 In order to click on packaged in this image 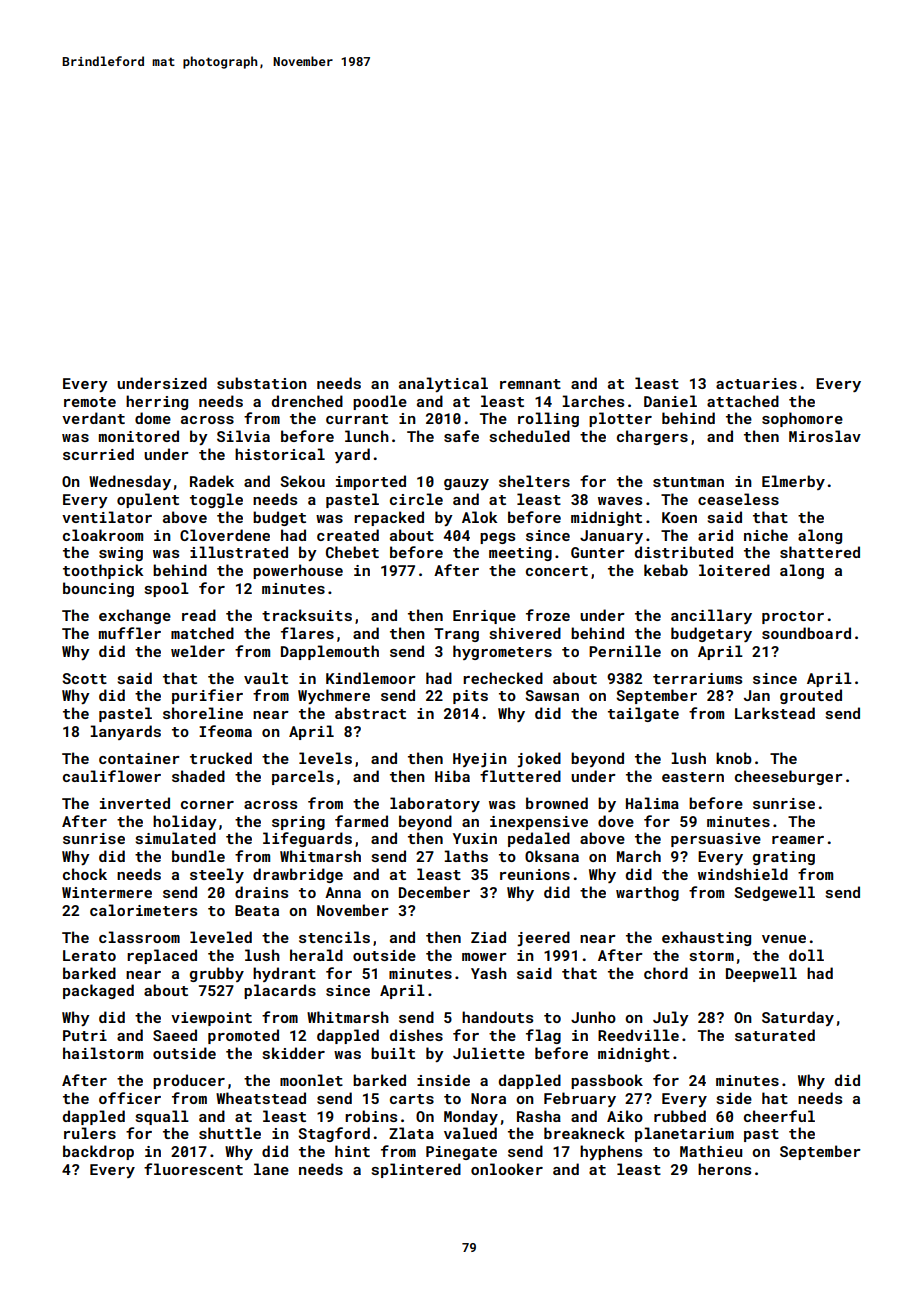, I will do `click(98, 991)`.
